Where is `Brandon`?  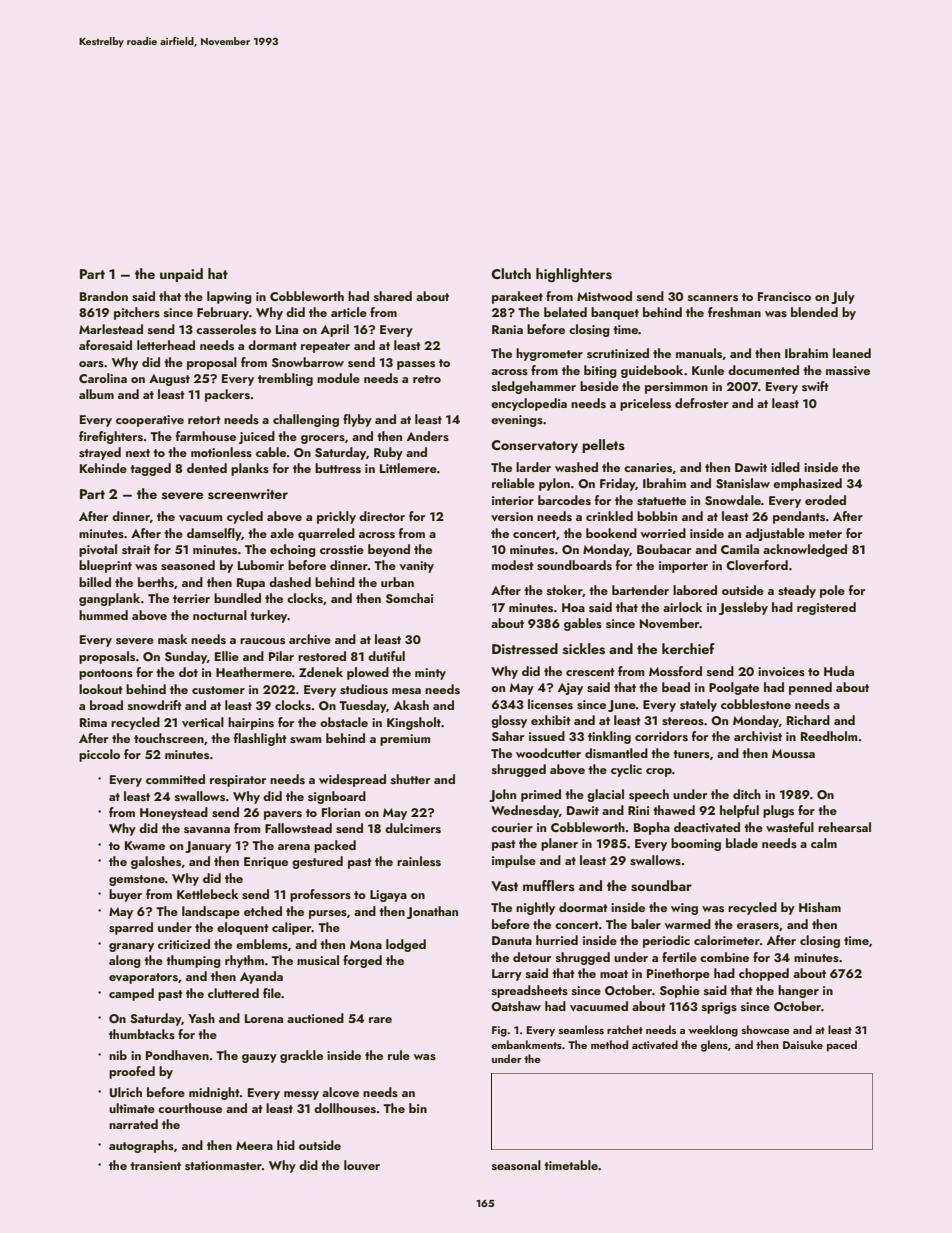
Brandon is located at coordinates (104, 296).
